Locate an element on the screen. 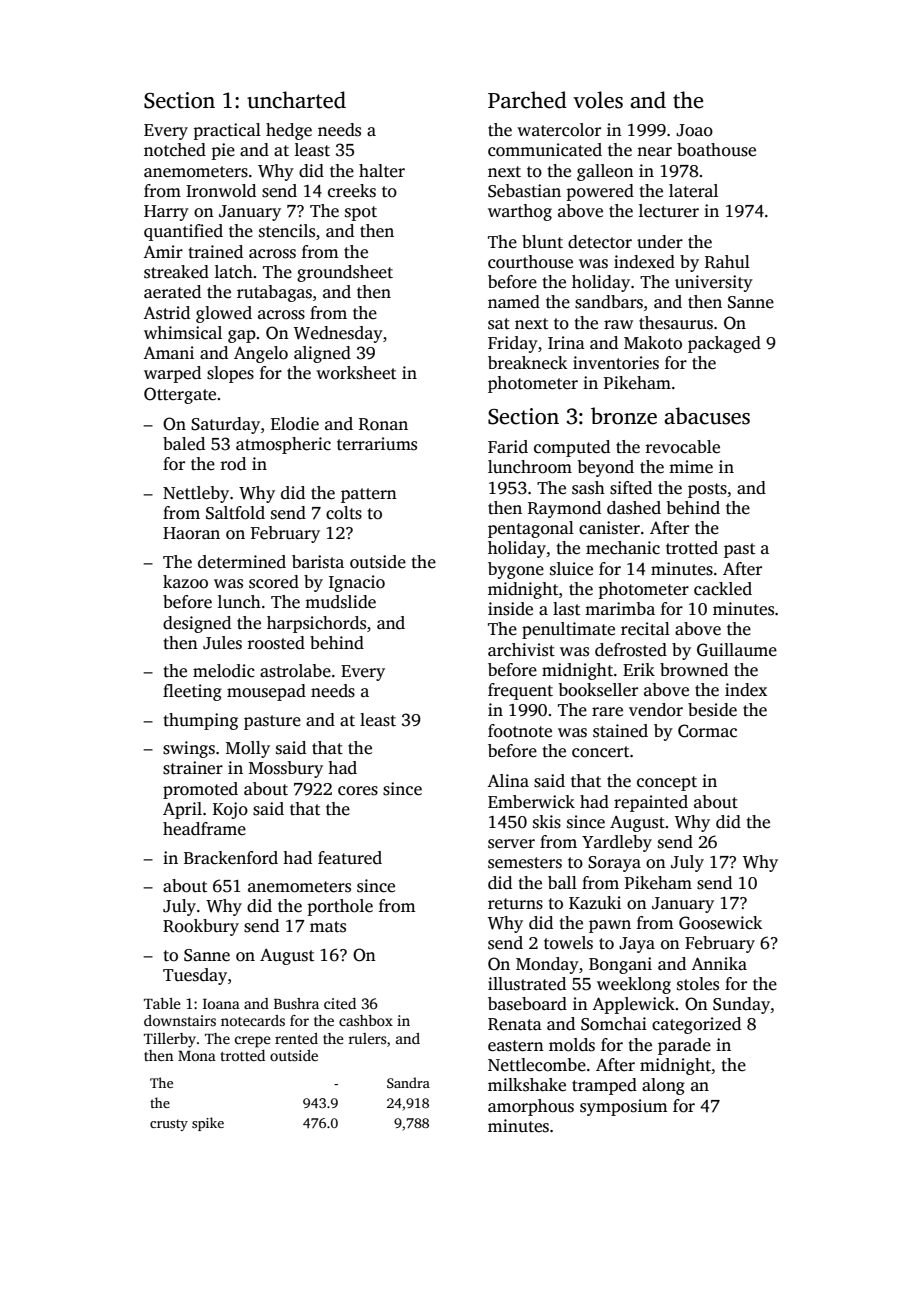  defrosted is located at coordinates (631, 650).
